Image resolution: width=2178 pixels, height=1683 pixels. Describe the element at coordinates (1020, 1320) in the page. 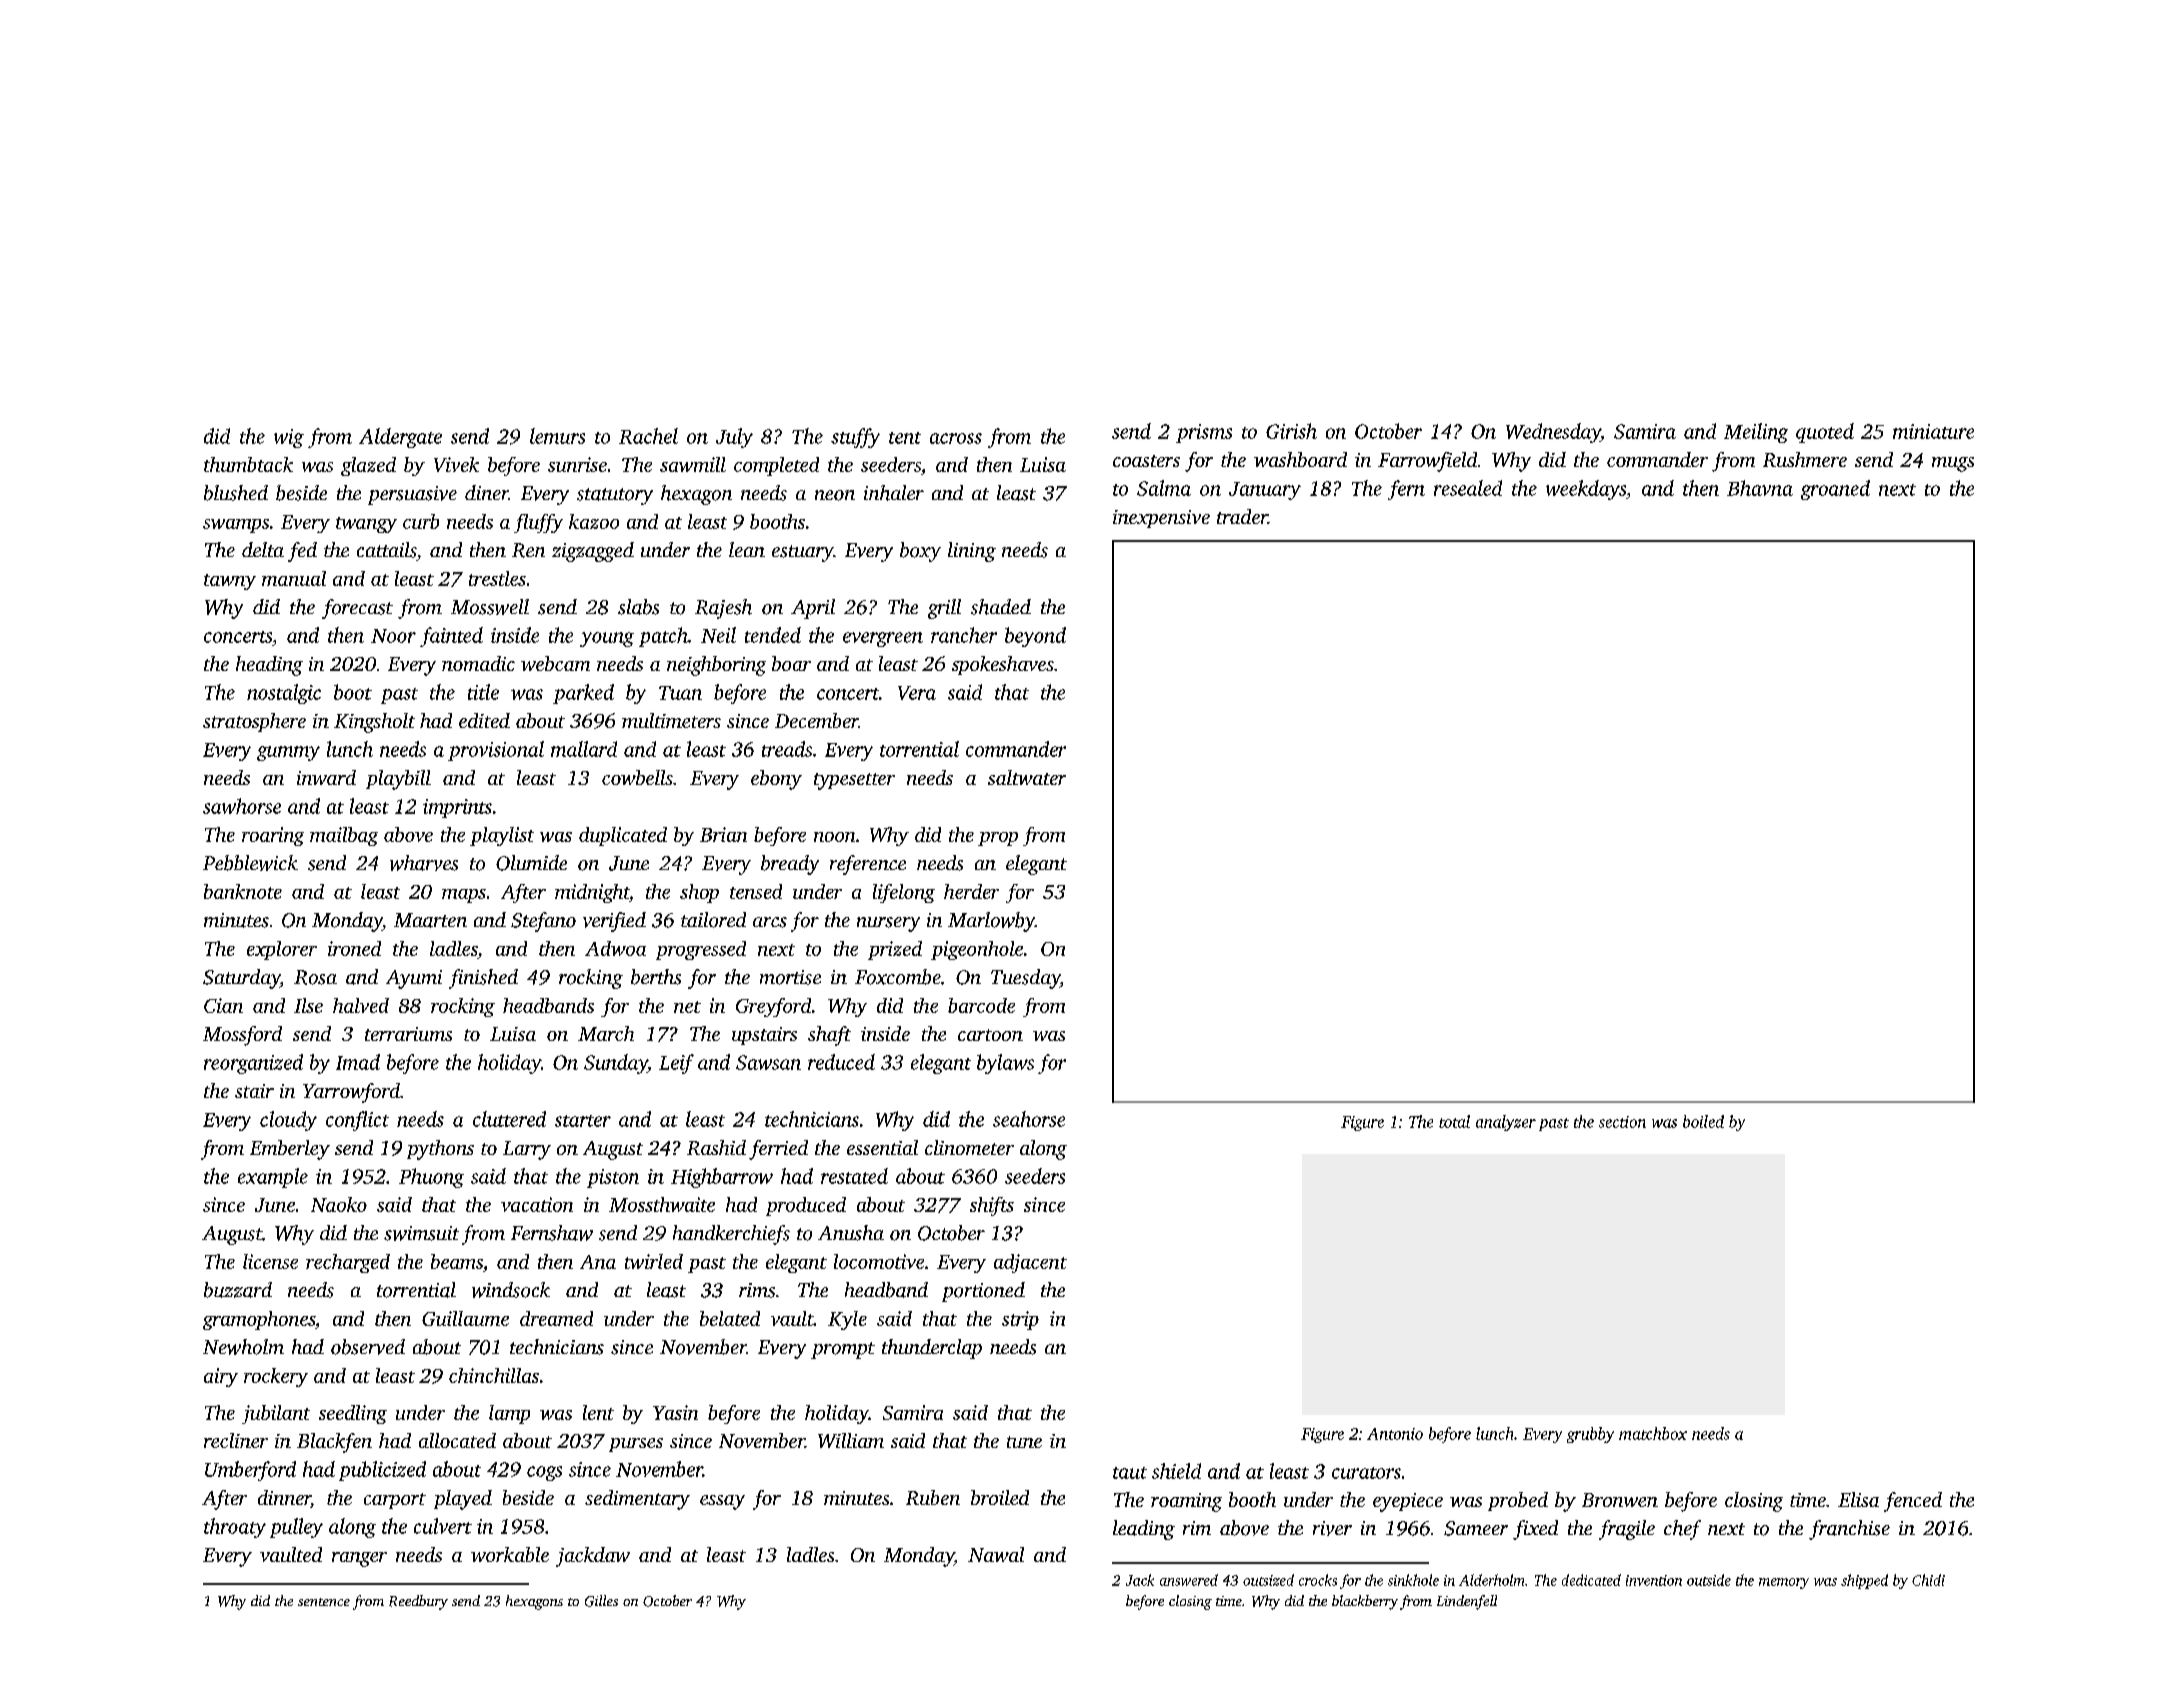

I see `strip` at that location.
